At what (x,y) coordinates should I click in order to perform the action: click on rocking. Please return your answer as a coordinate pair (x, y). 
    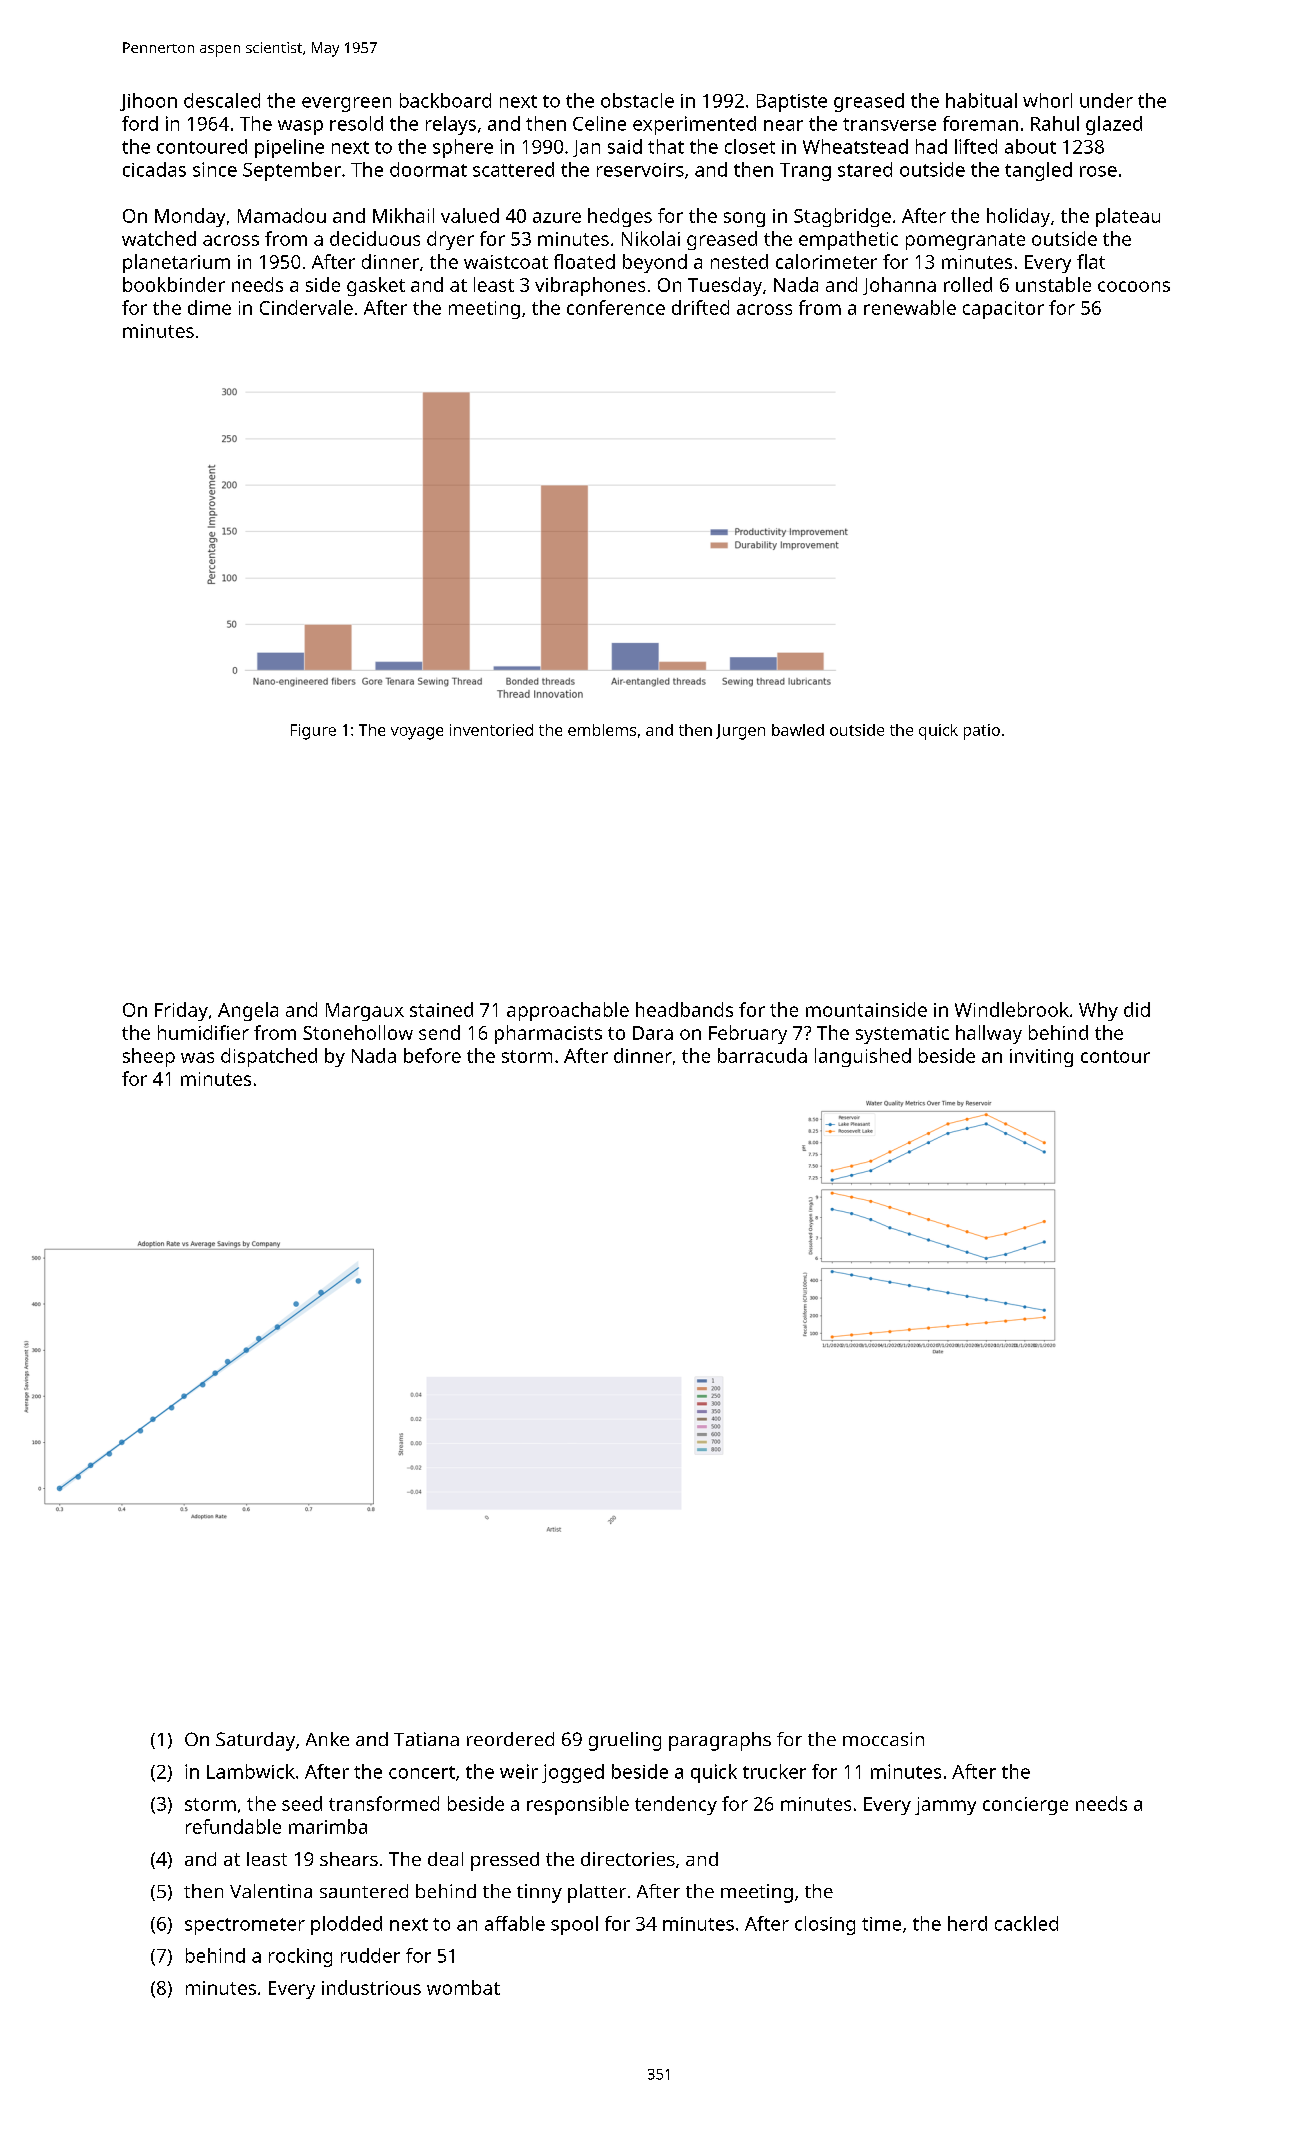
    Looking at the image, I should click on (300, 1957).
